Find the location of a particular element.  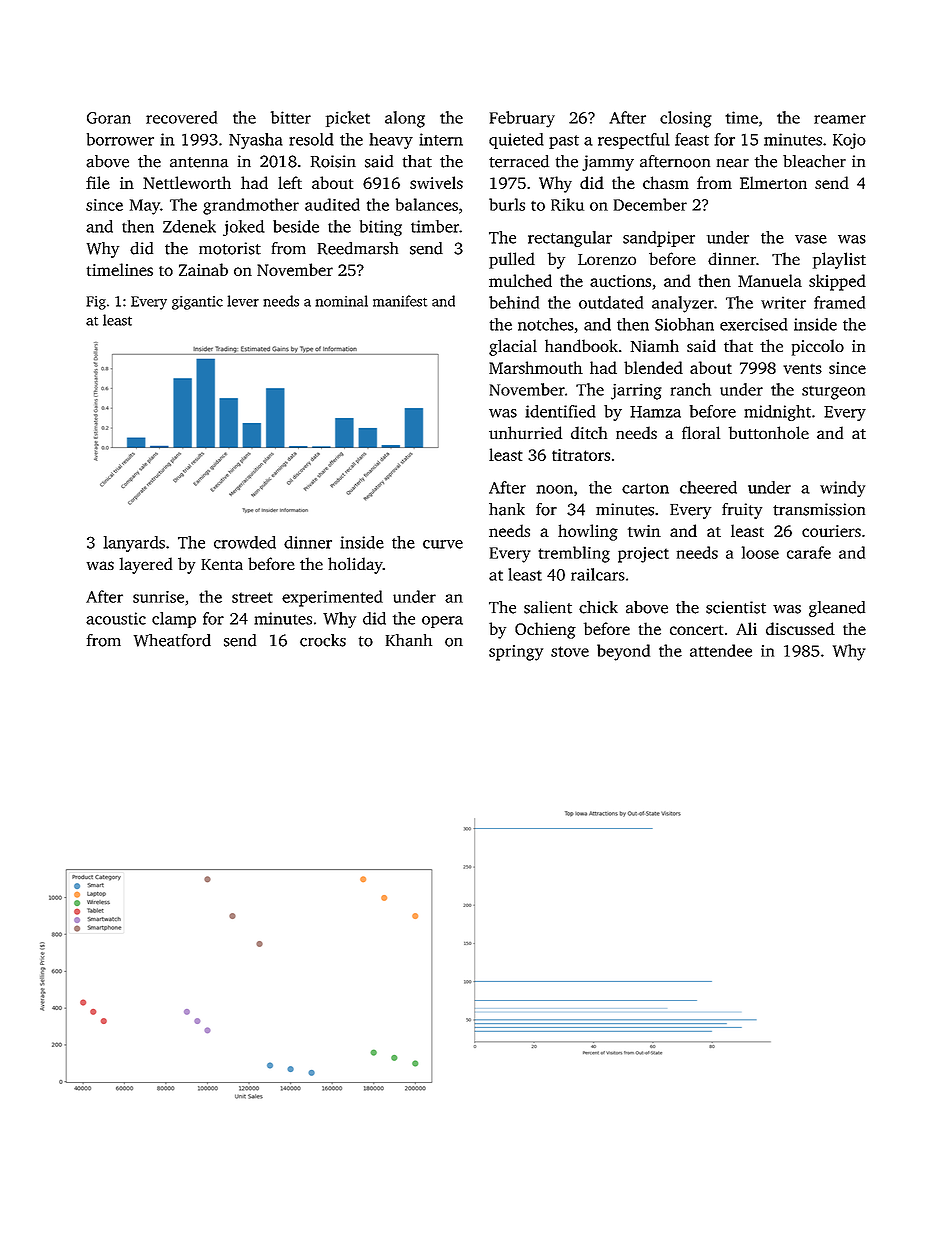

reamer is located at coordinates (840, 119).
